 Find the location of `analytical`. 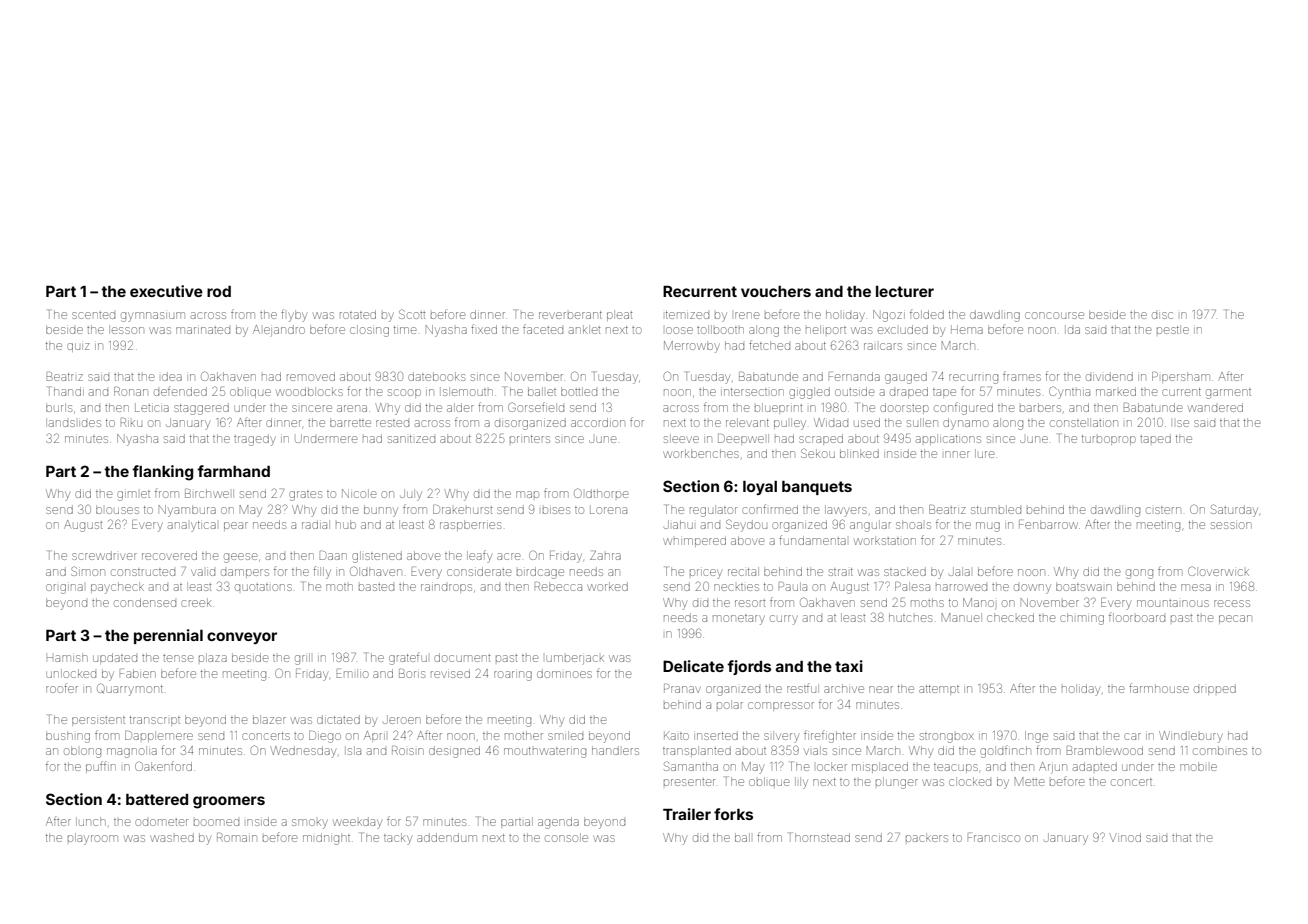

analytical is located at coordinates (192, 526).
